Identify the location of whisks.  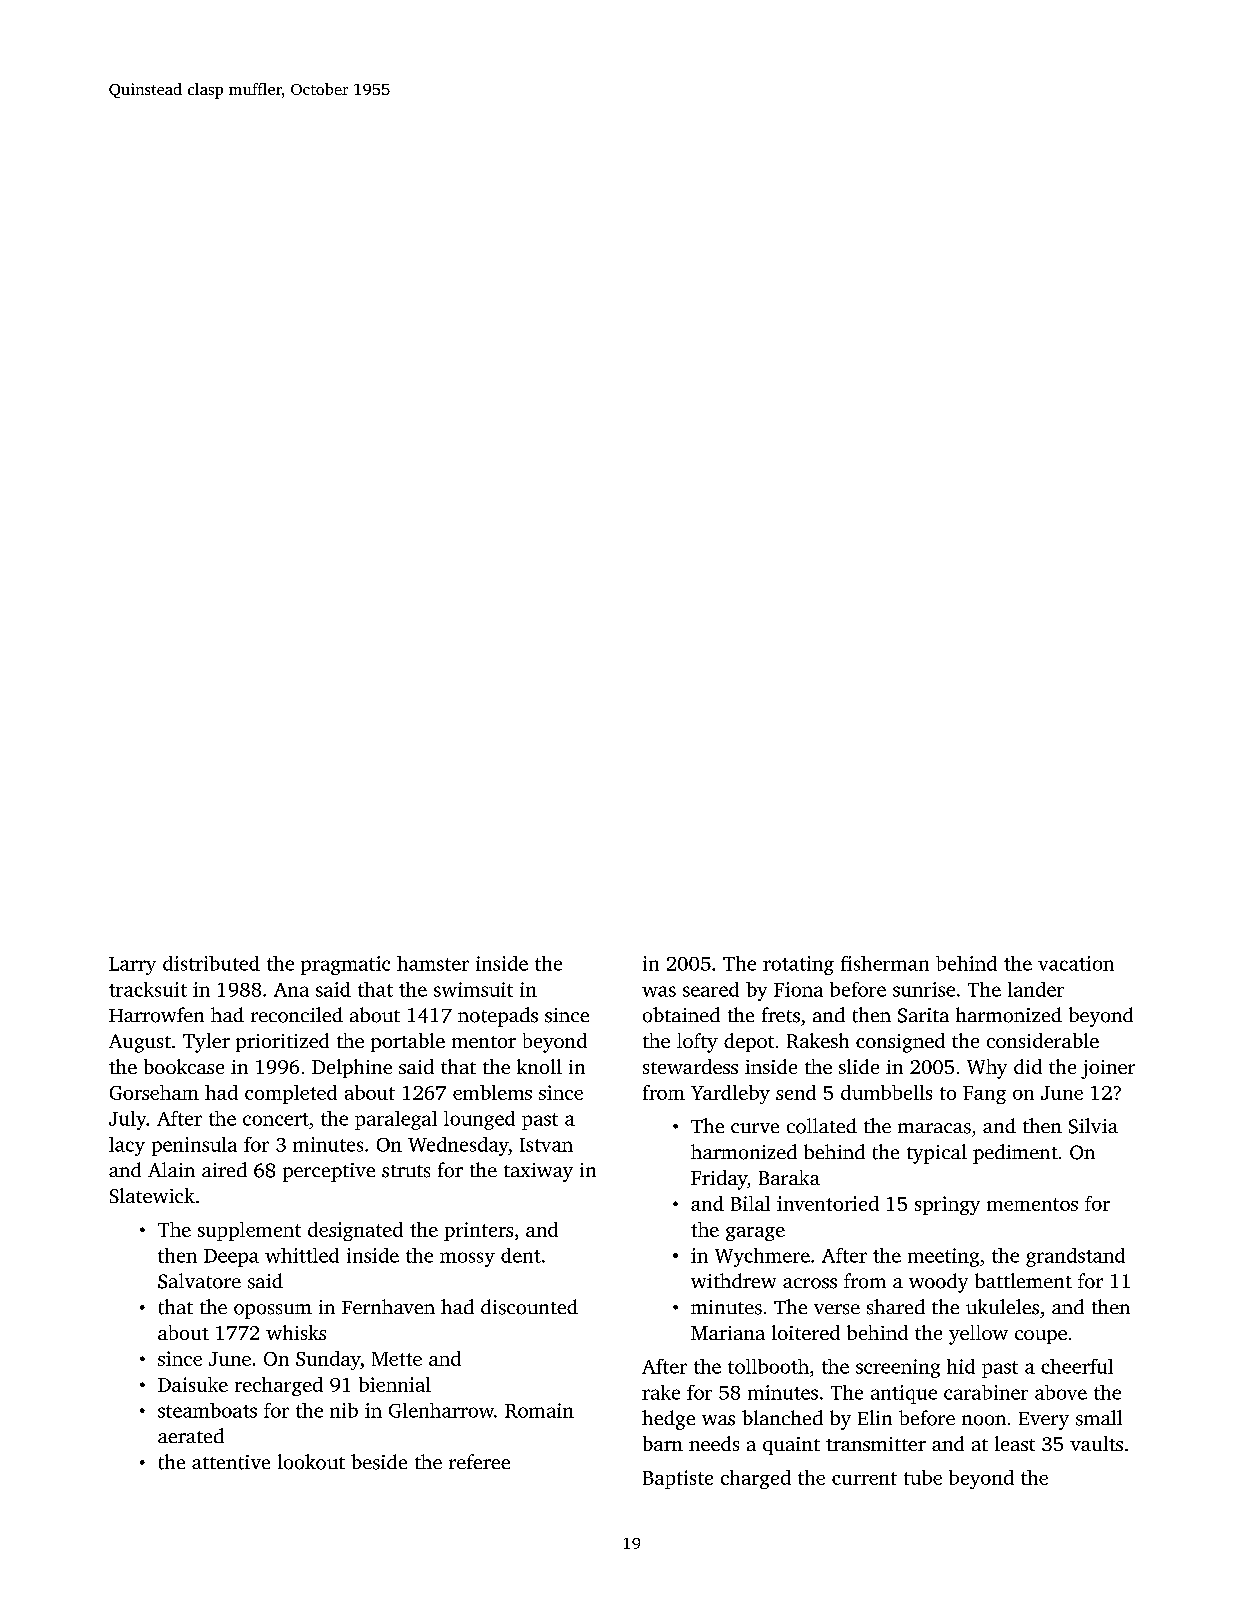
(296, 1332).
